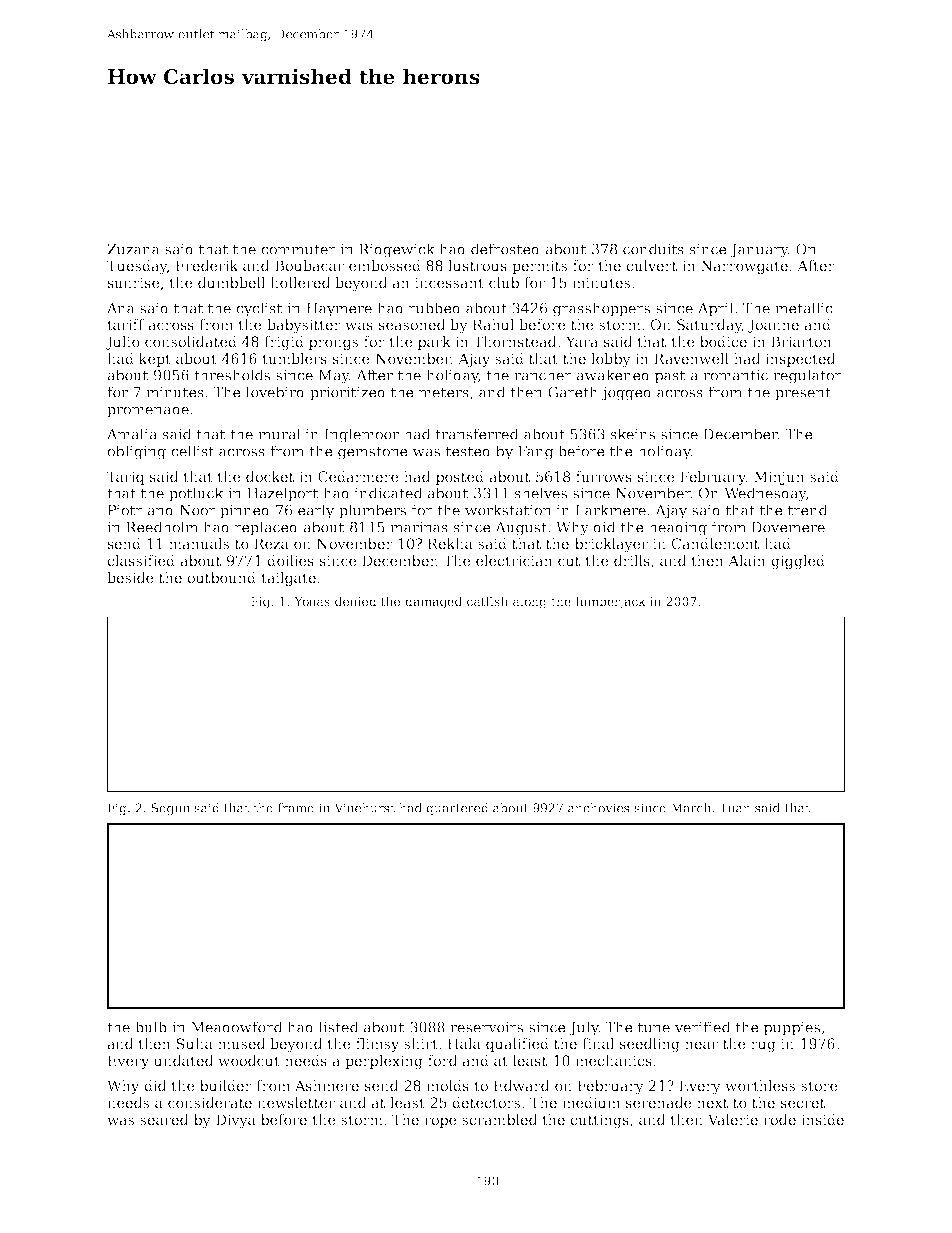  I want to click on bulb, so click(151, 1027).
